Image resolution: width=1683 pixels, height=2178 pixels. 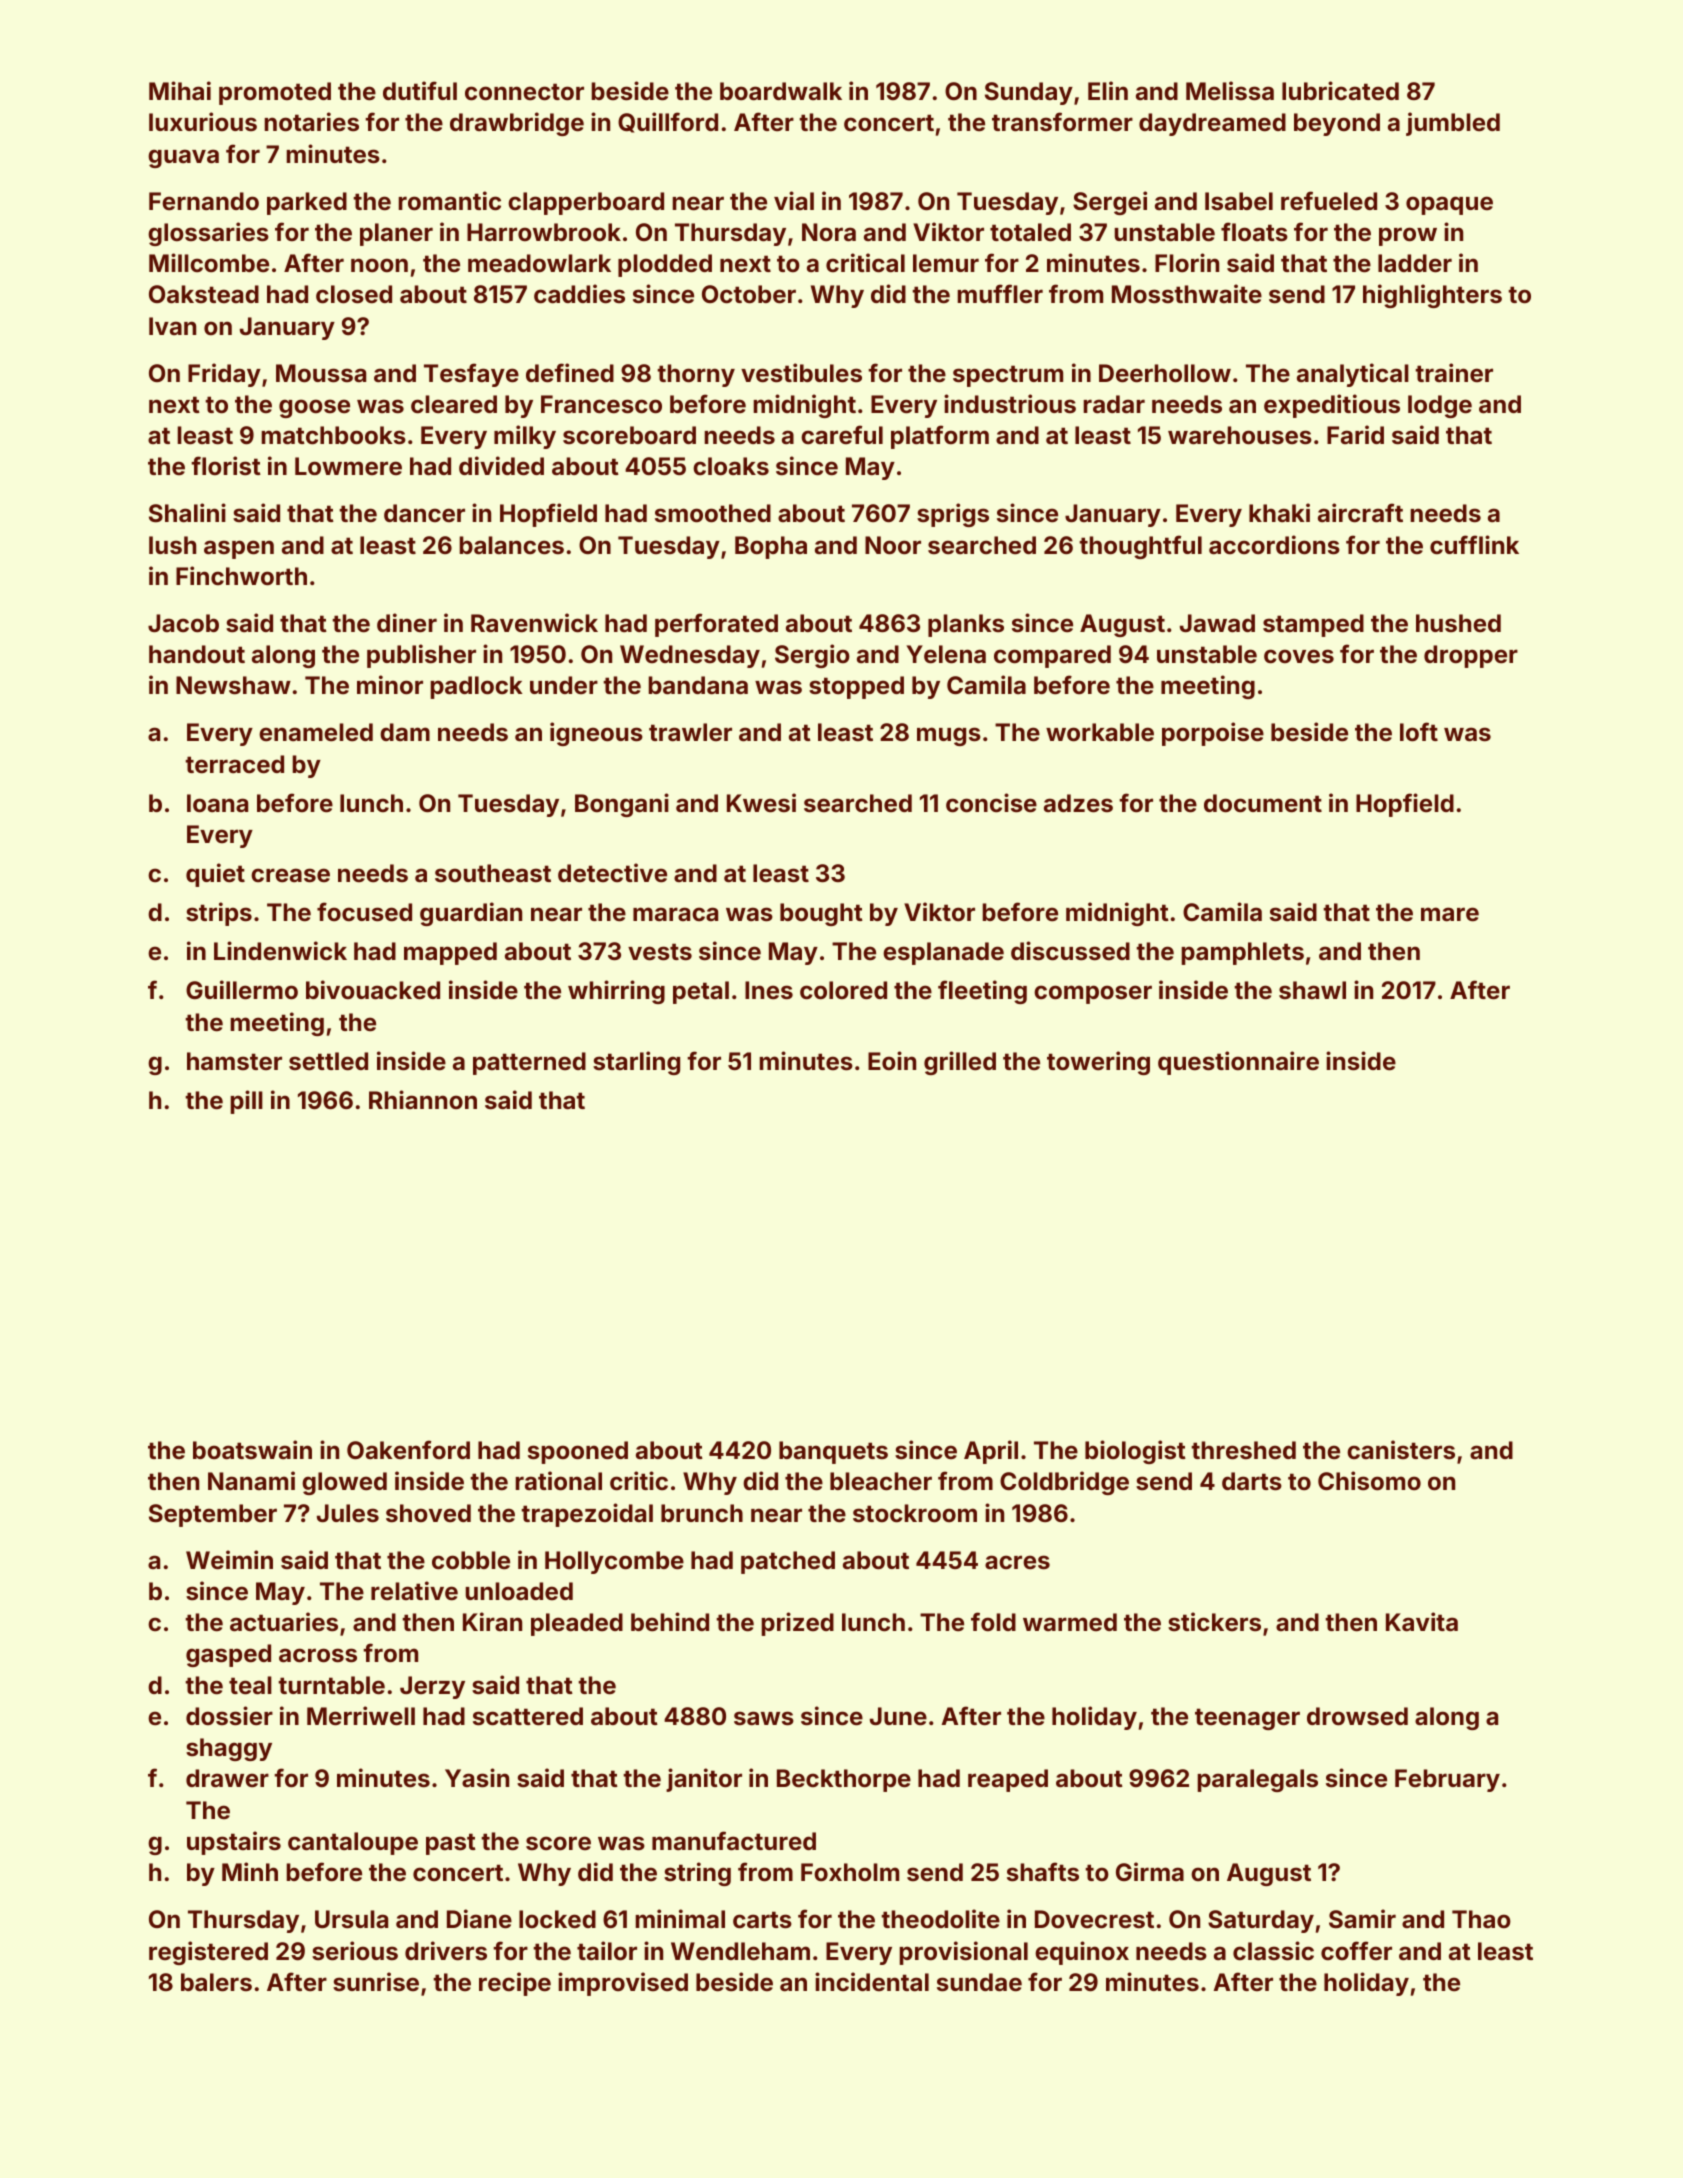 What do you see at coordinates (1093, 994) in the page?
I see `composer` at bounding box center [1093, 994].
